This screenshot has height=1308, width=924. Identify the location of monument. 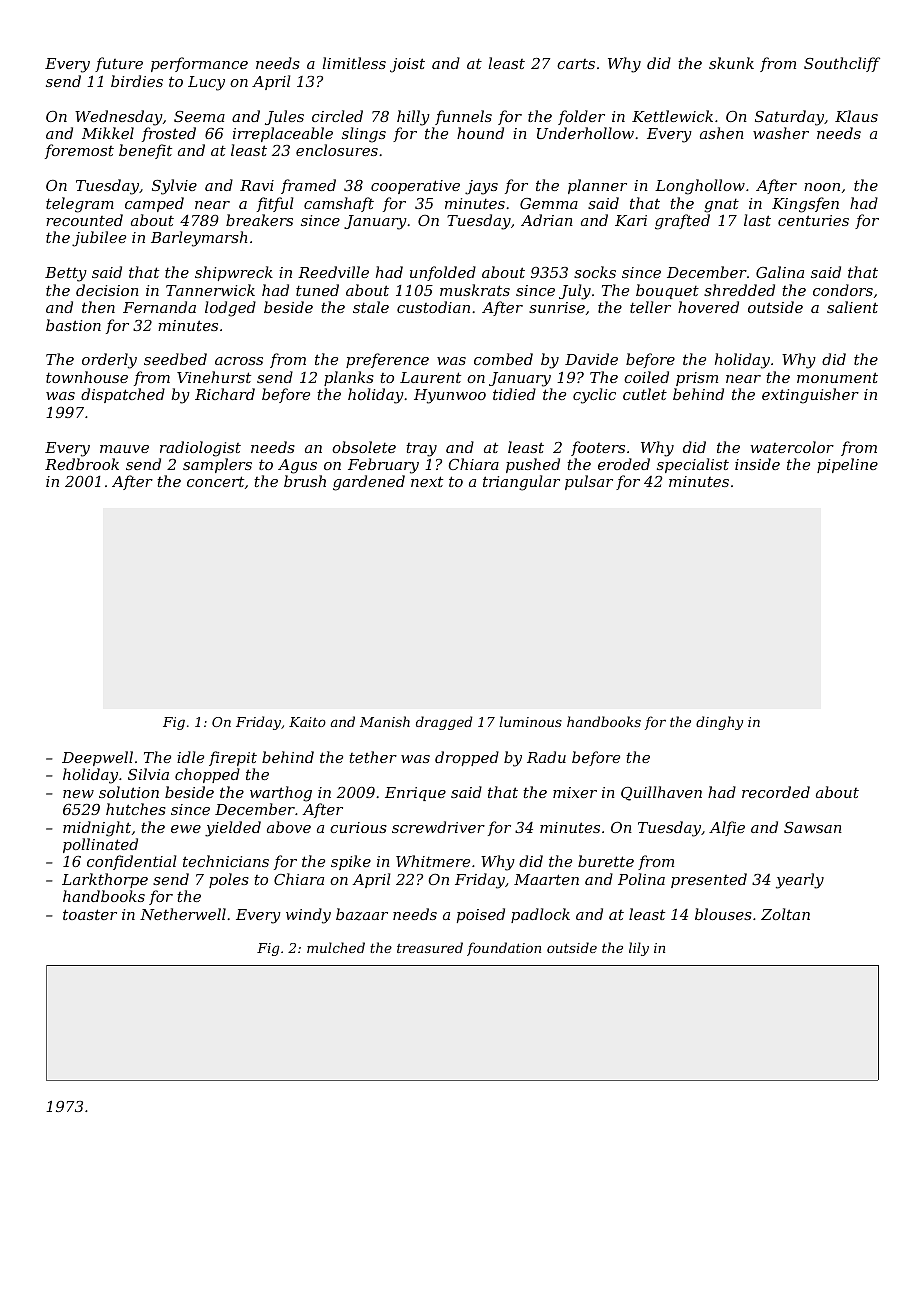
(837, 377).
